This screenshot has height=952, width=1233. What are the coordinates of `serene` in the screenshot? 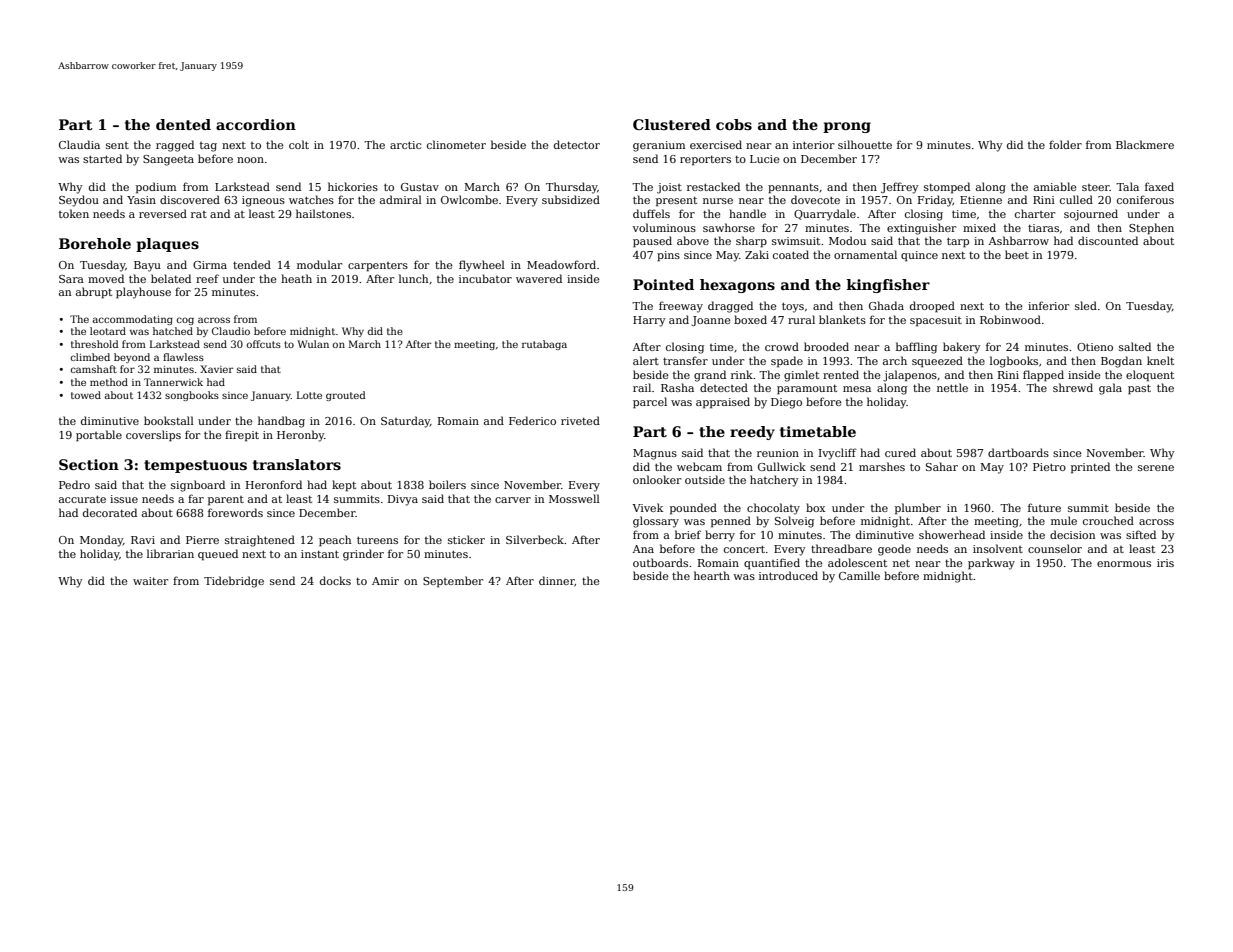 It's located at (1156, 468).
